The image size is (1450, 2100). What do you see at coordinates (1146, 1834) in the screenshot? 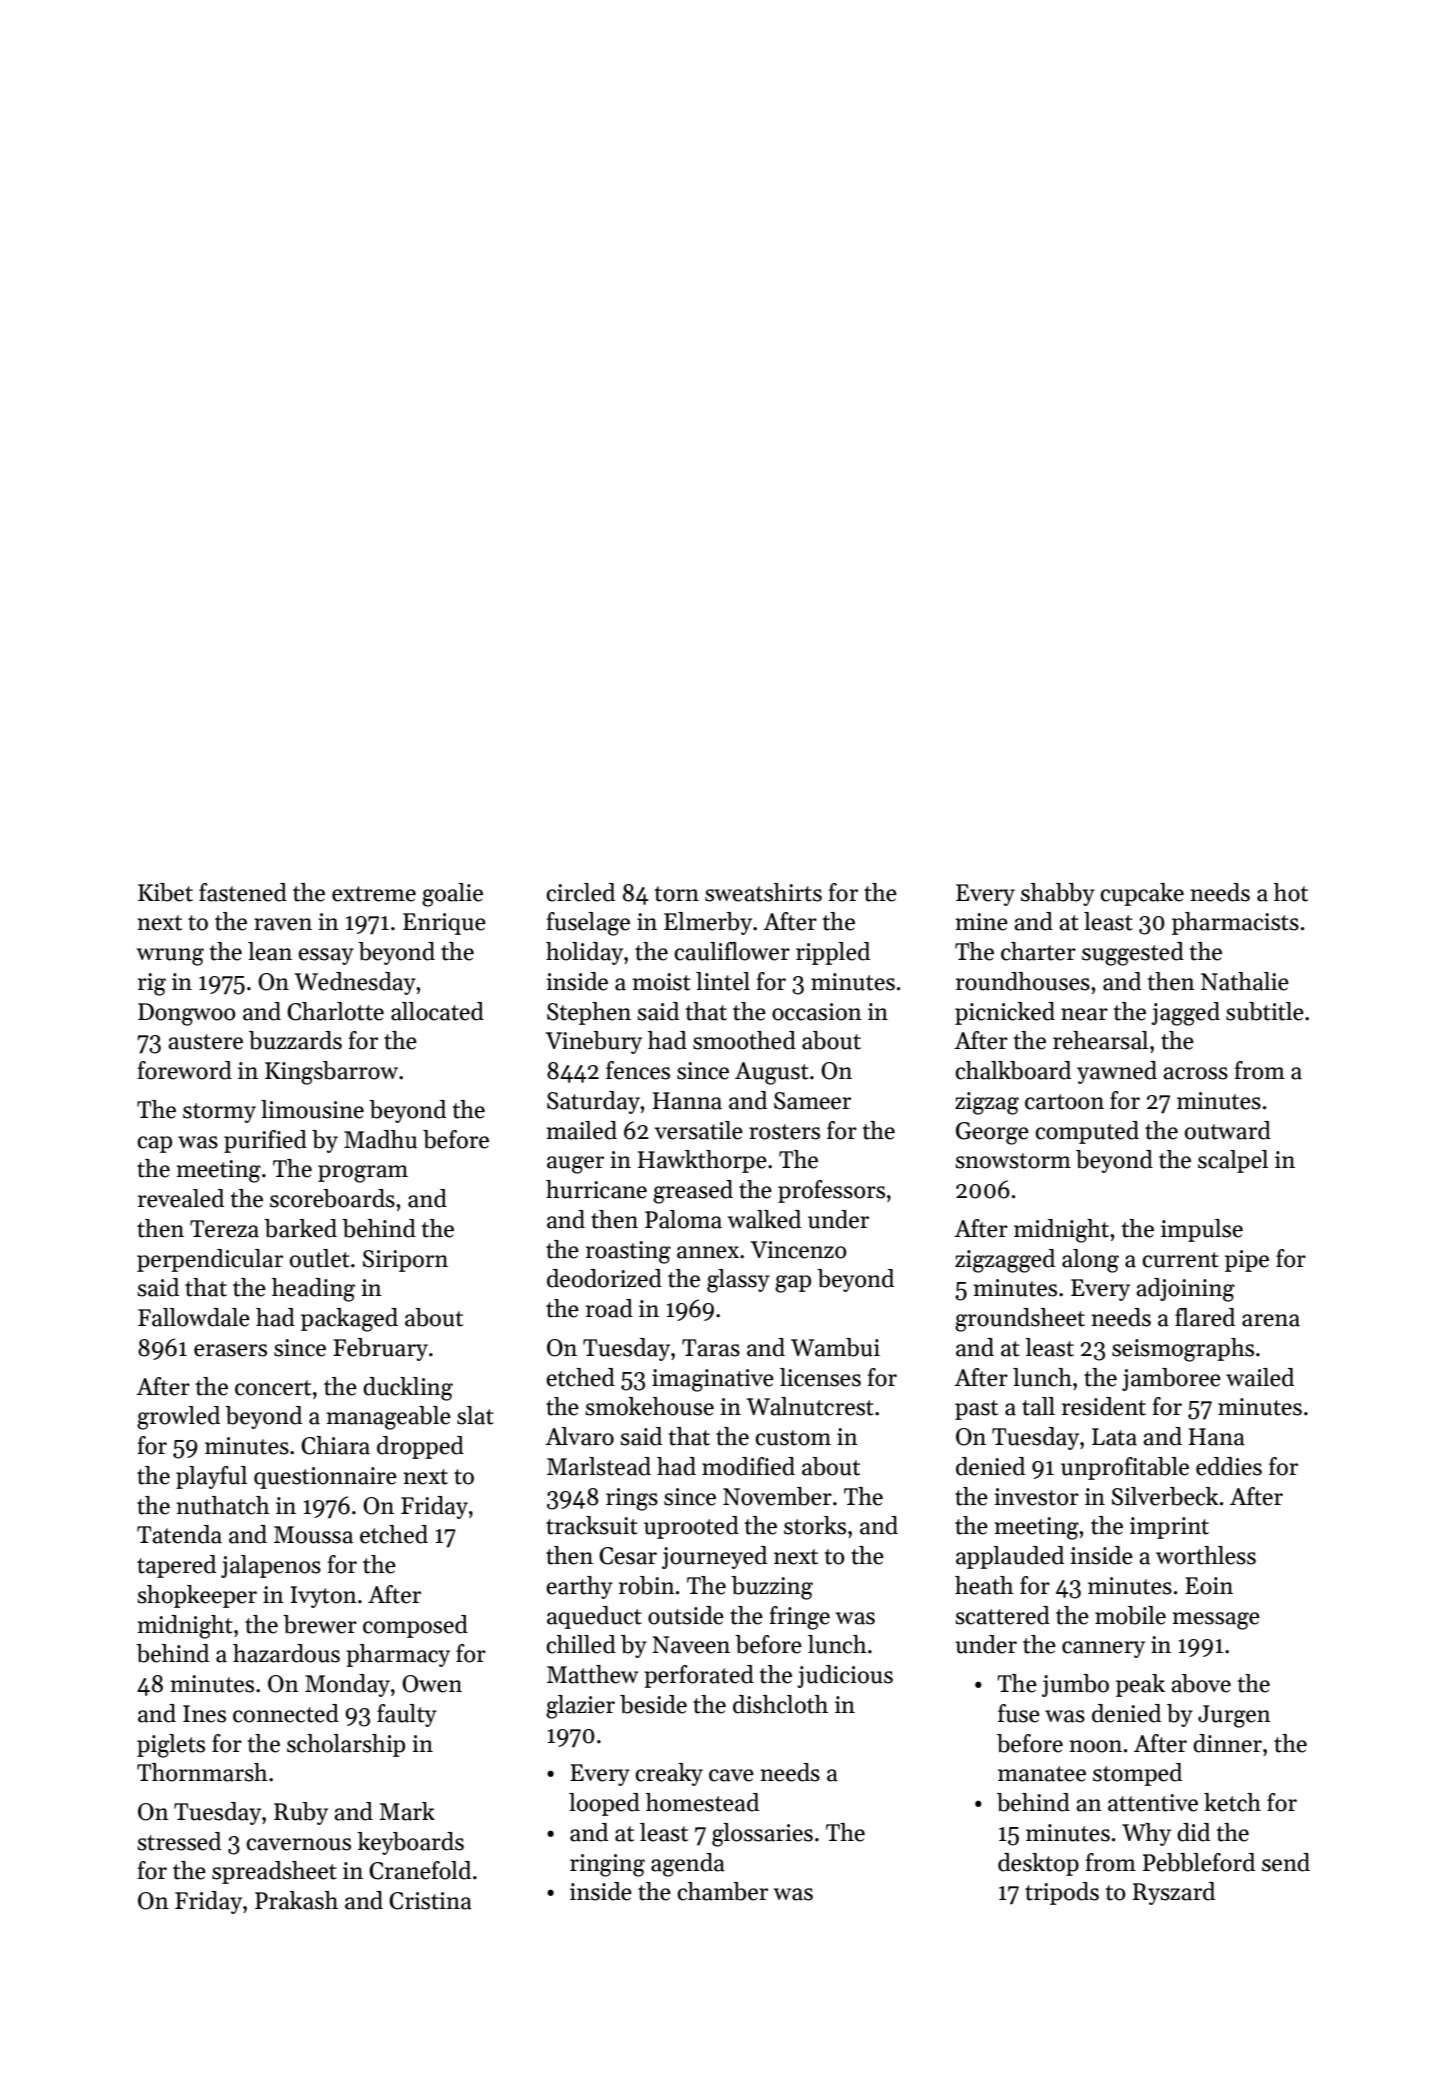
I see `Why` at bounding box center [1146, 1834].
